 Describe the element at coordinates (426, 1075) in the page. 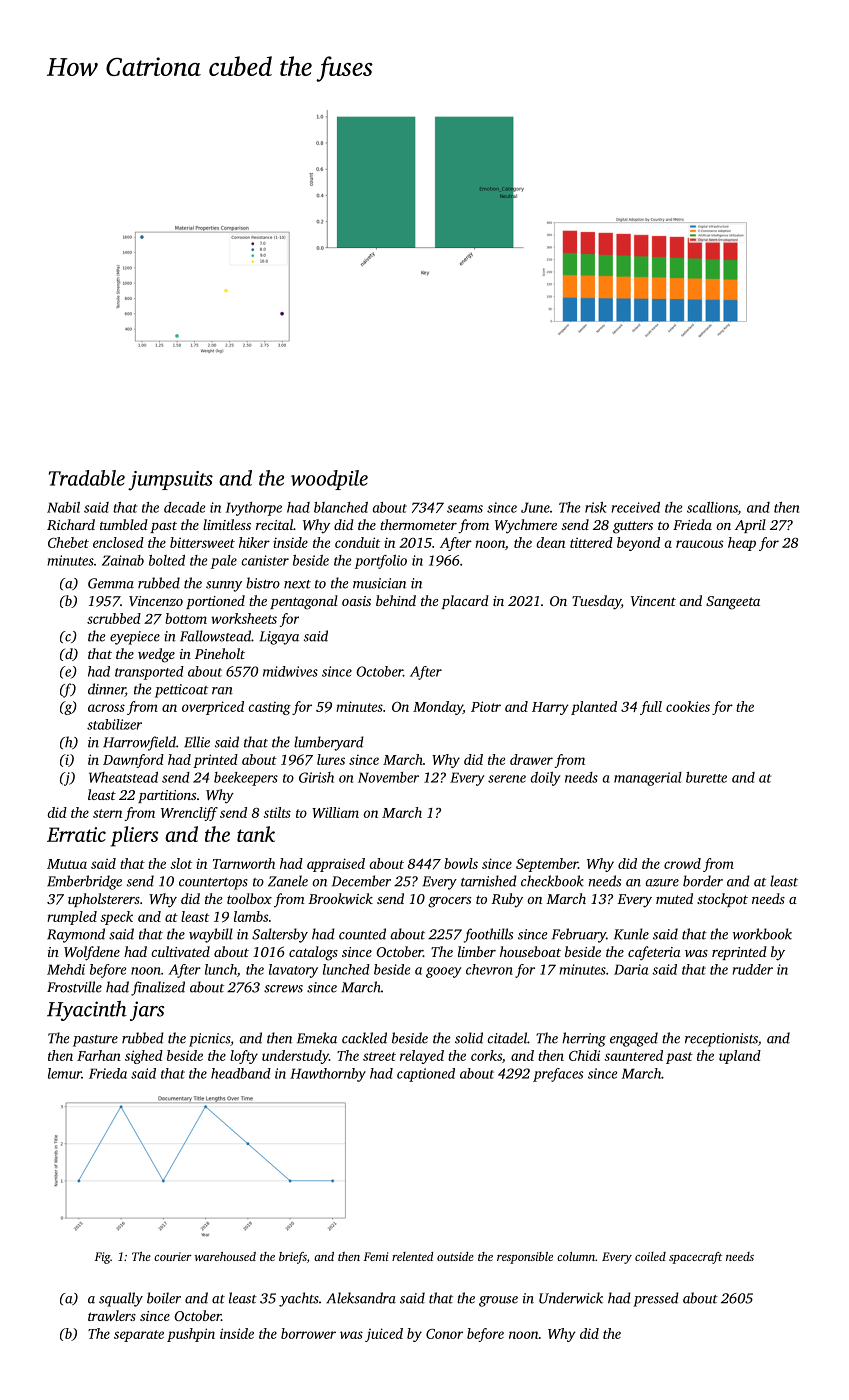

I see `captioned` at that location.
